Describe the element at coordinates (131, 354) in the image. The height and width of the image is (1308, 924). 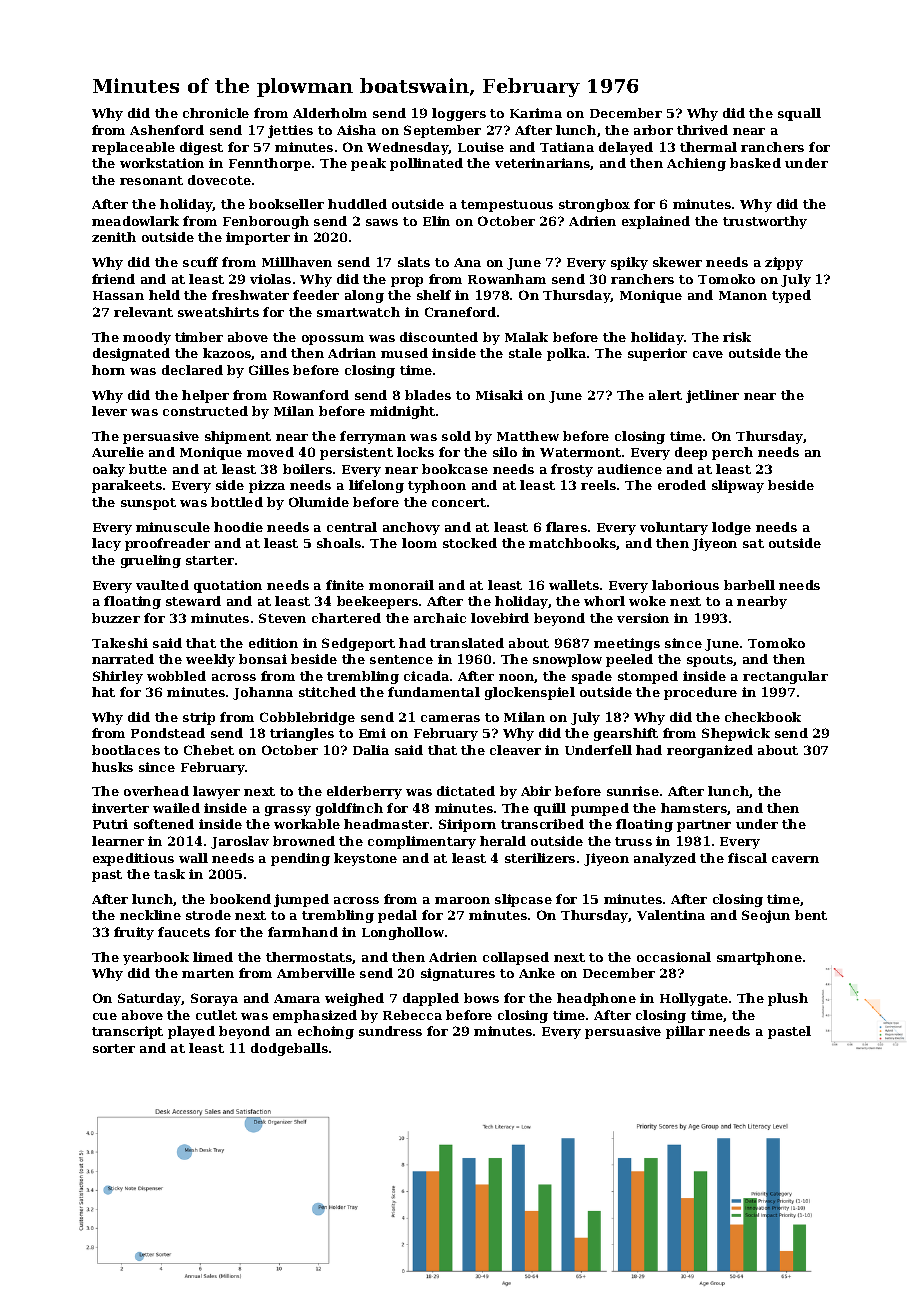
I see `designated` at that location.
